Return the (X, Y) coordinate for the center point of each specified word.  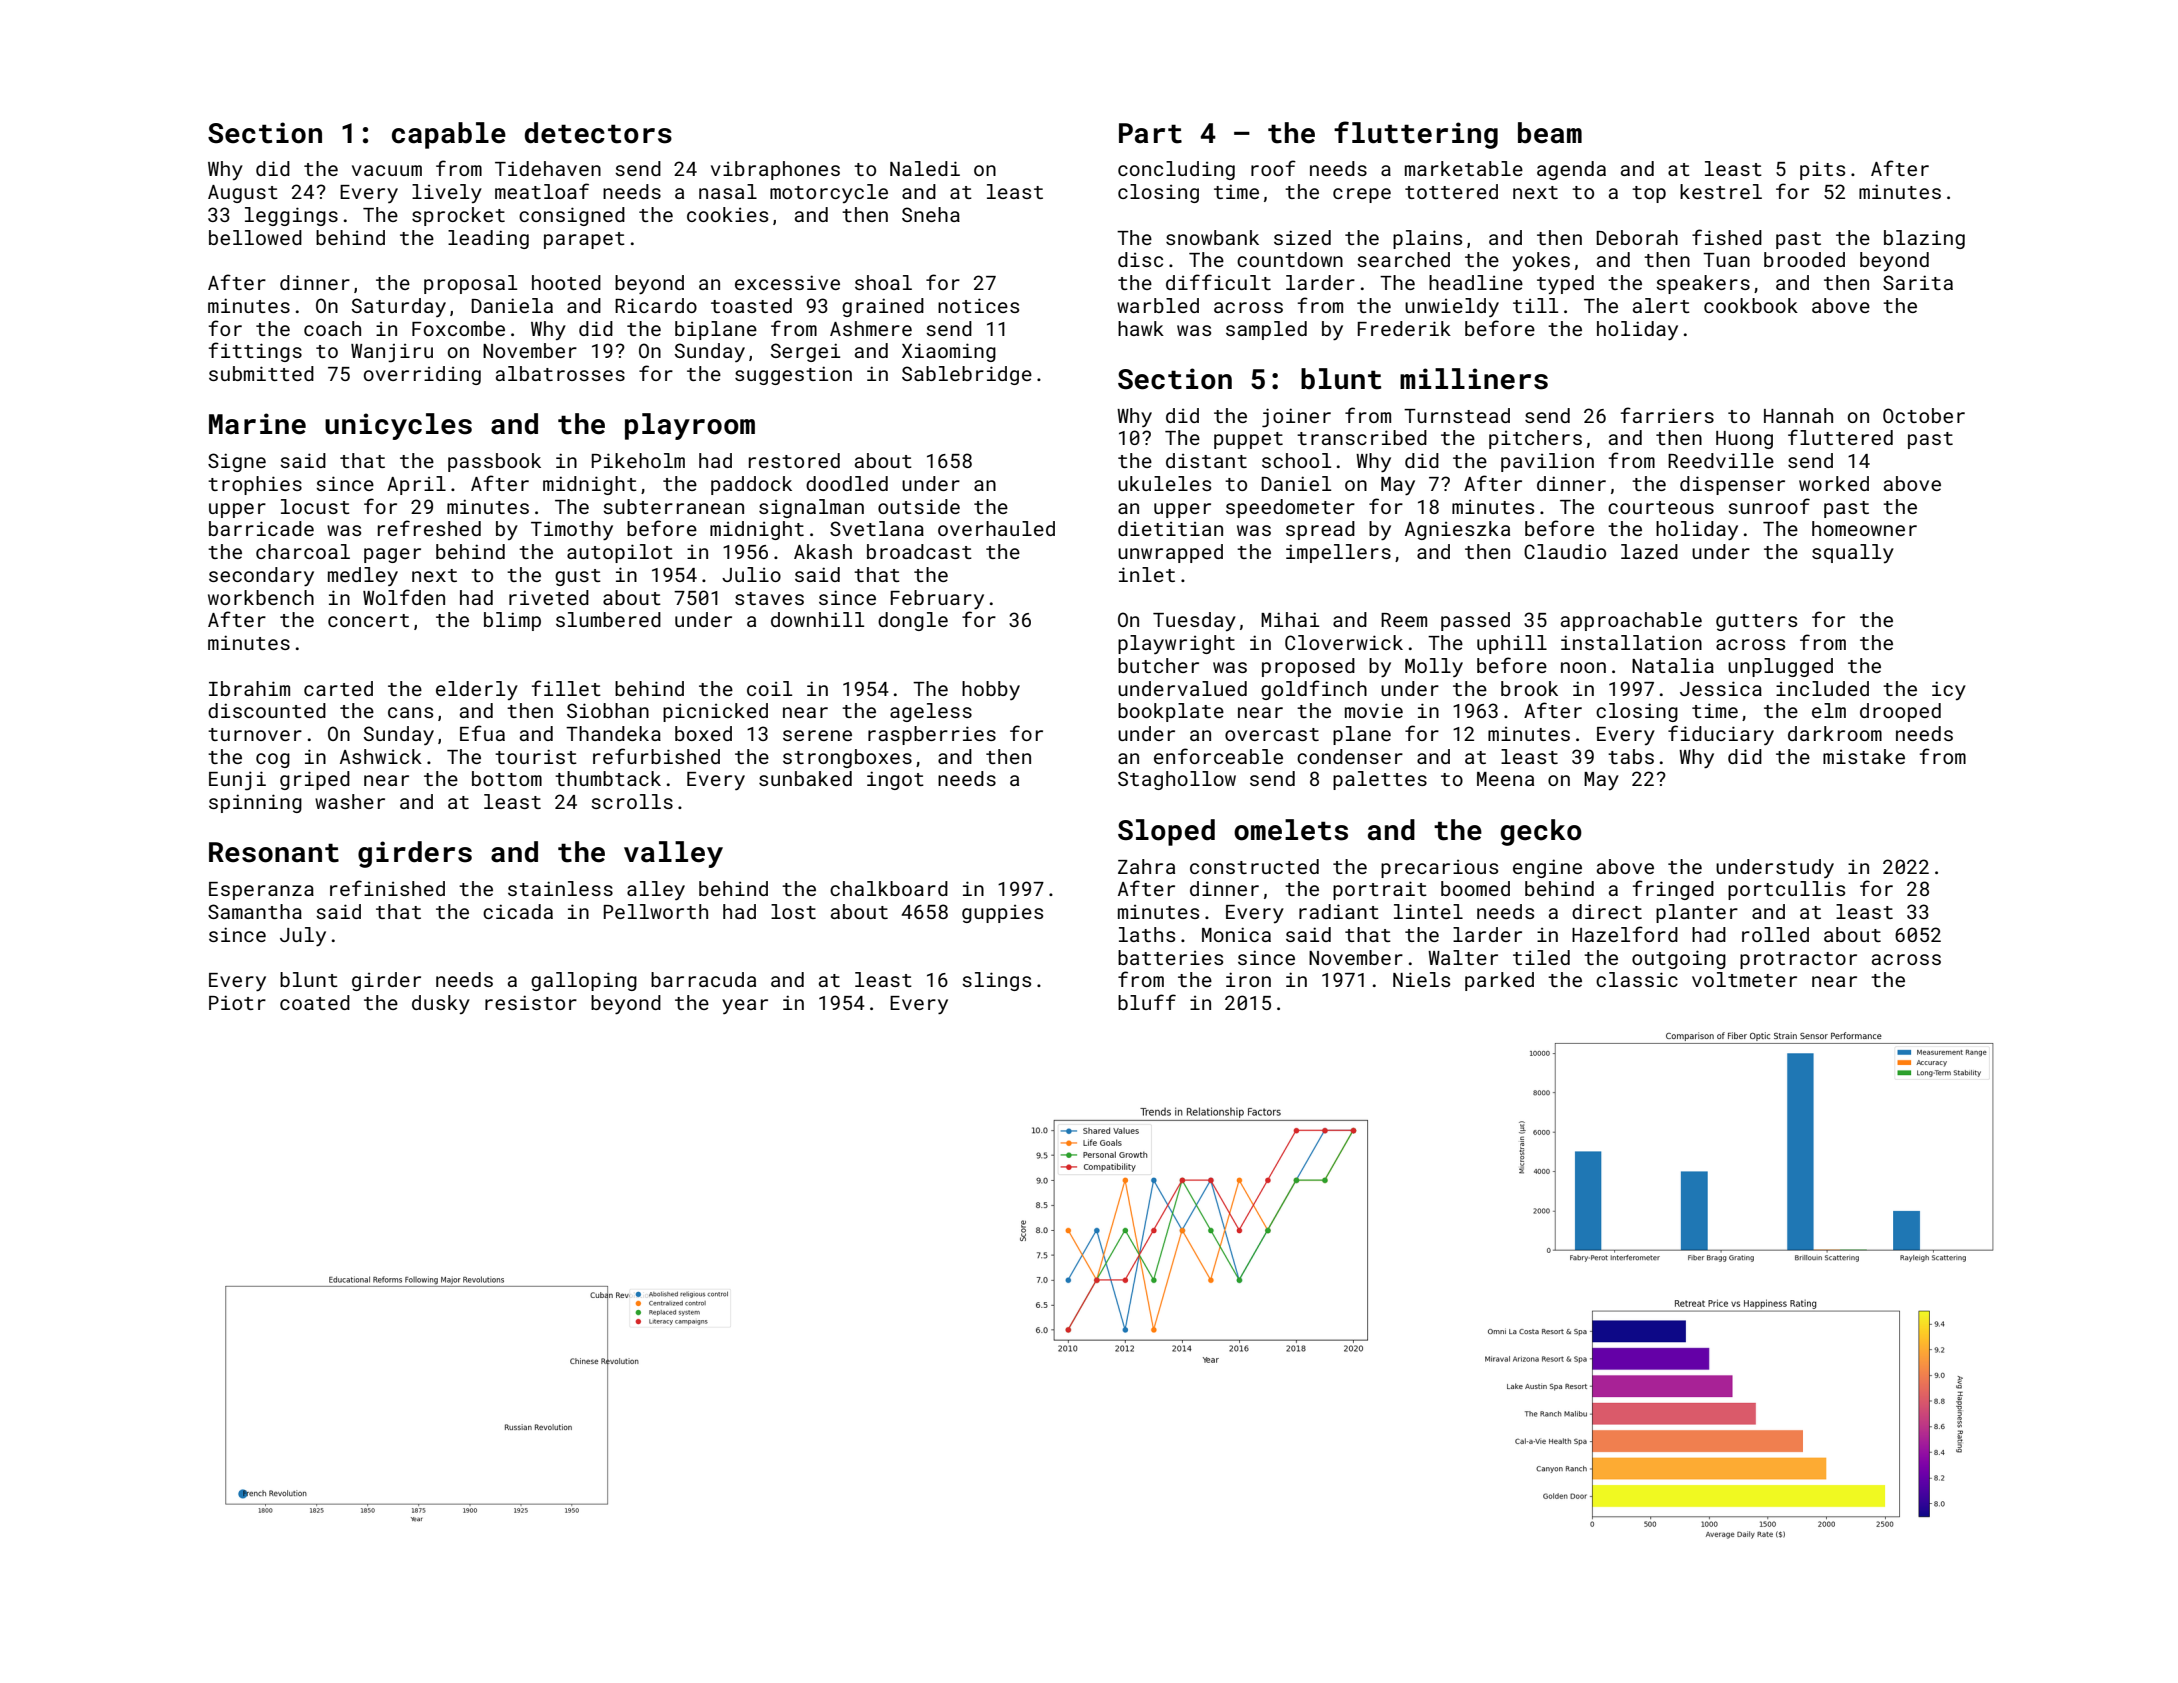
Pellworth (656, 911)
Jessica (1721, 688)
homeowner (1864, 528)
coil (769, 688)
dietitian (1170, 528)
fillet (566, 688)
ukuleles (1164, 483)
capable (449, 135)
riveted (549, 597)
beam (1550, 133)
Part (1150, 133)
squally (1853, 553)
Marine (257, 424)
